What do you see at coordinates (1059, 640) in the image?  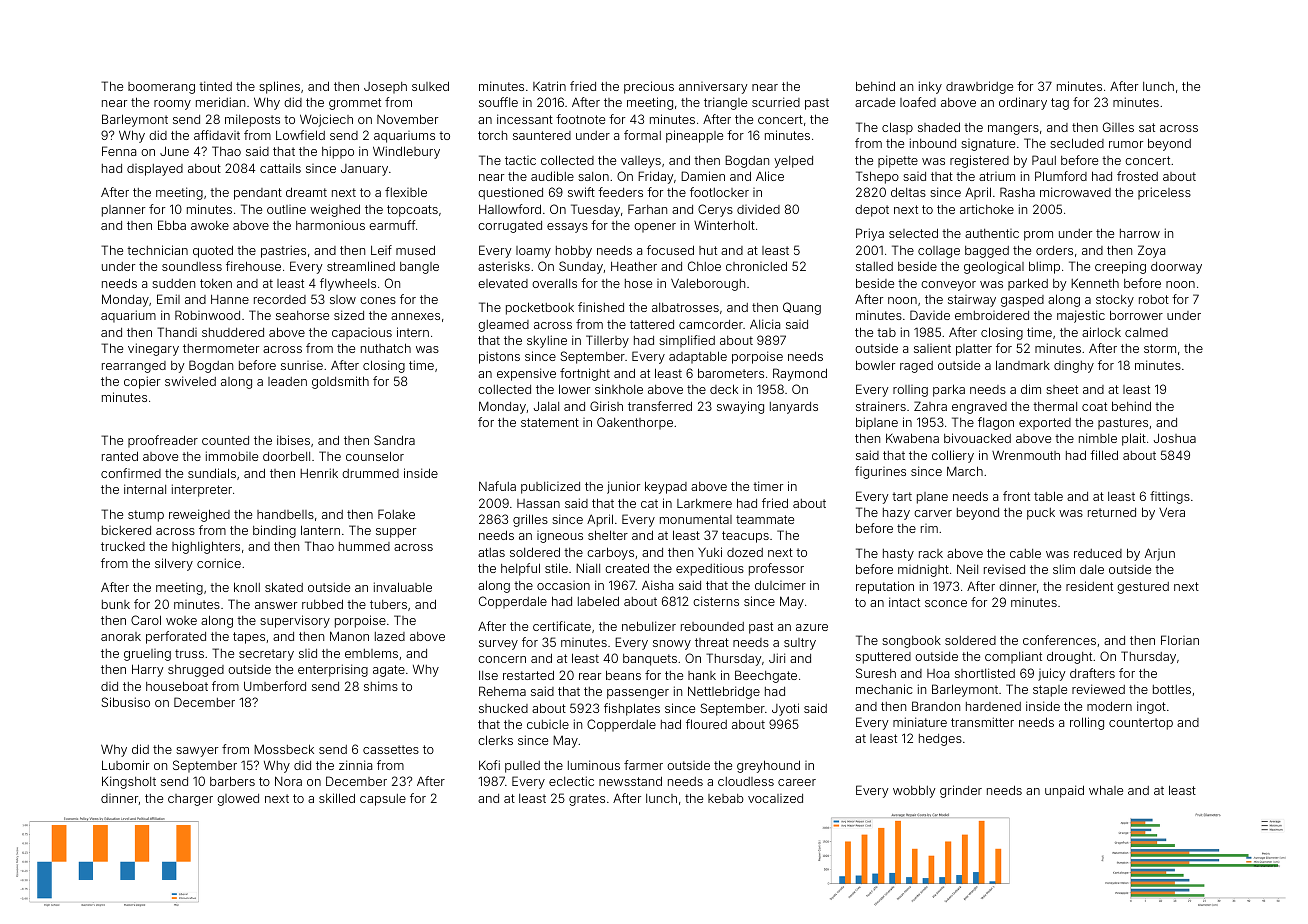 I see `conferences` at bounding box center [1059, 640].
